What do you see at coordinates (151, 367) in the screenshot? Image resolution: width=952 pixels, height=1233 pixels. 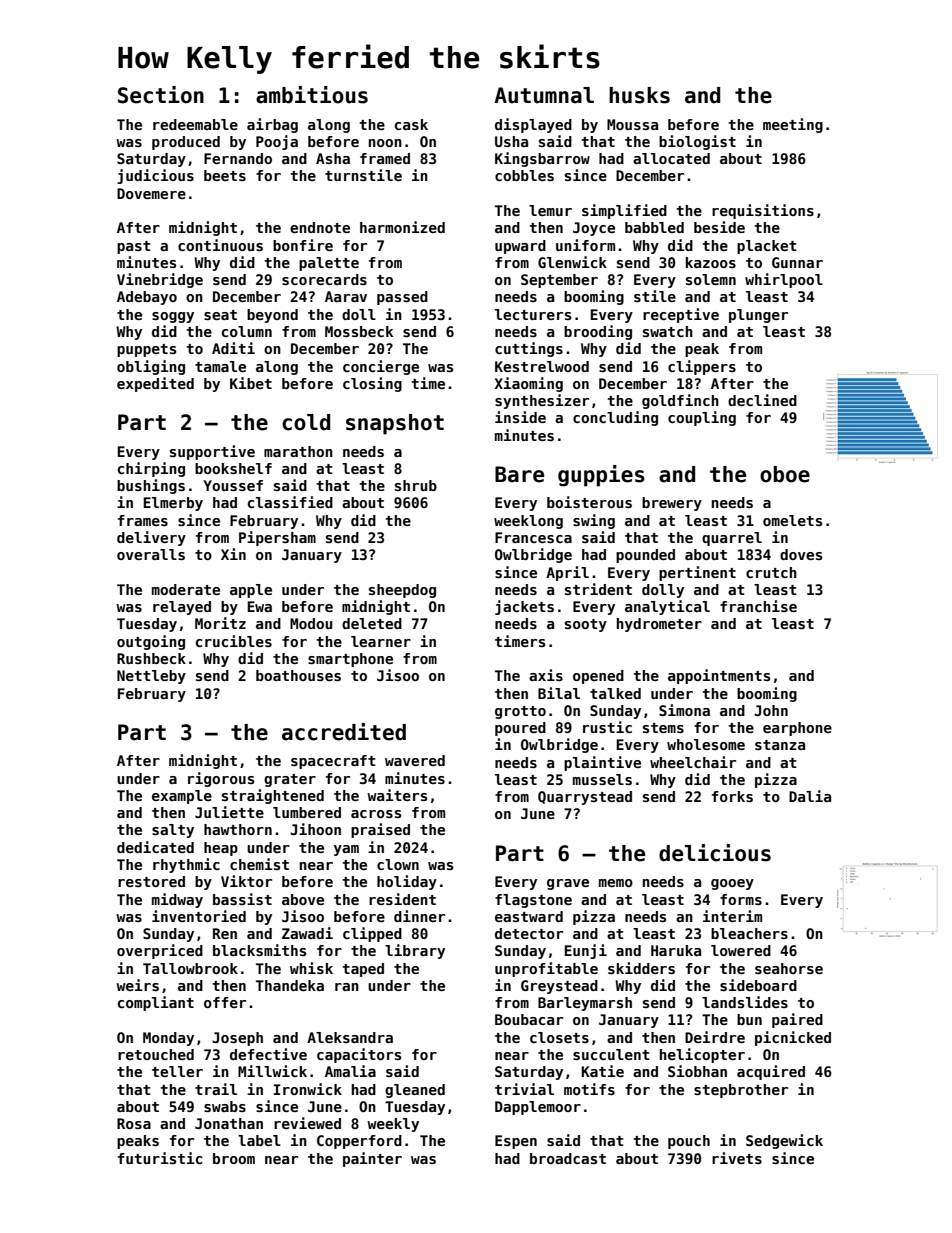 I see `obliging` at bounding box center [151, 367].
